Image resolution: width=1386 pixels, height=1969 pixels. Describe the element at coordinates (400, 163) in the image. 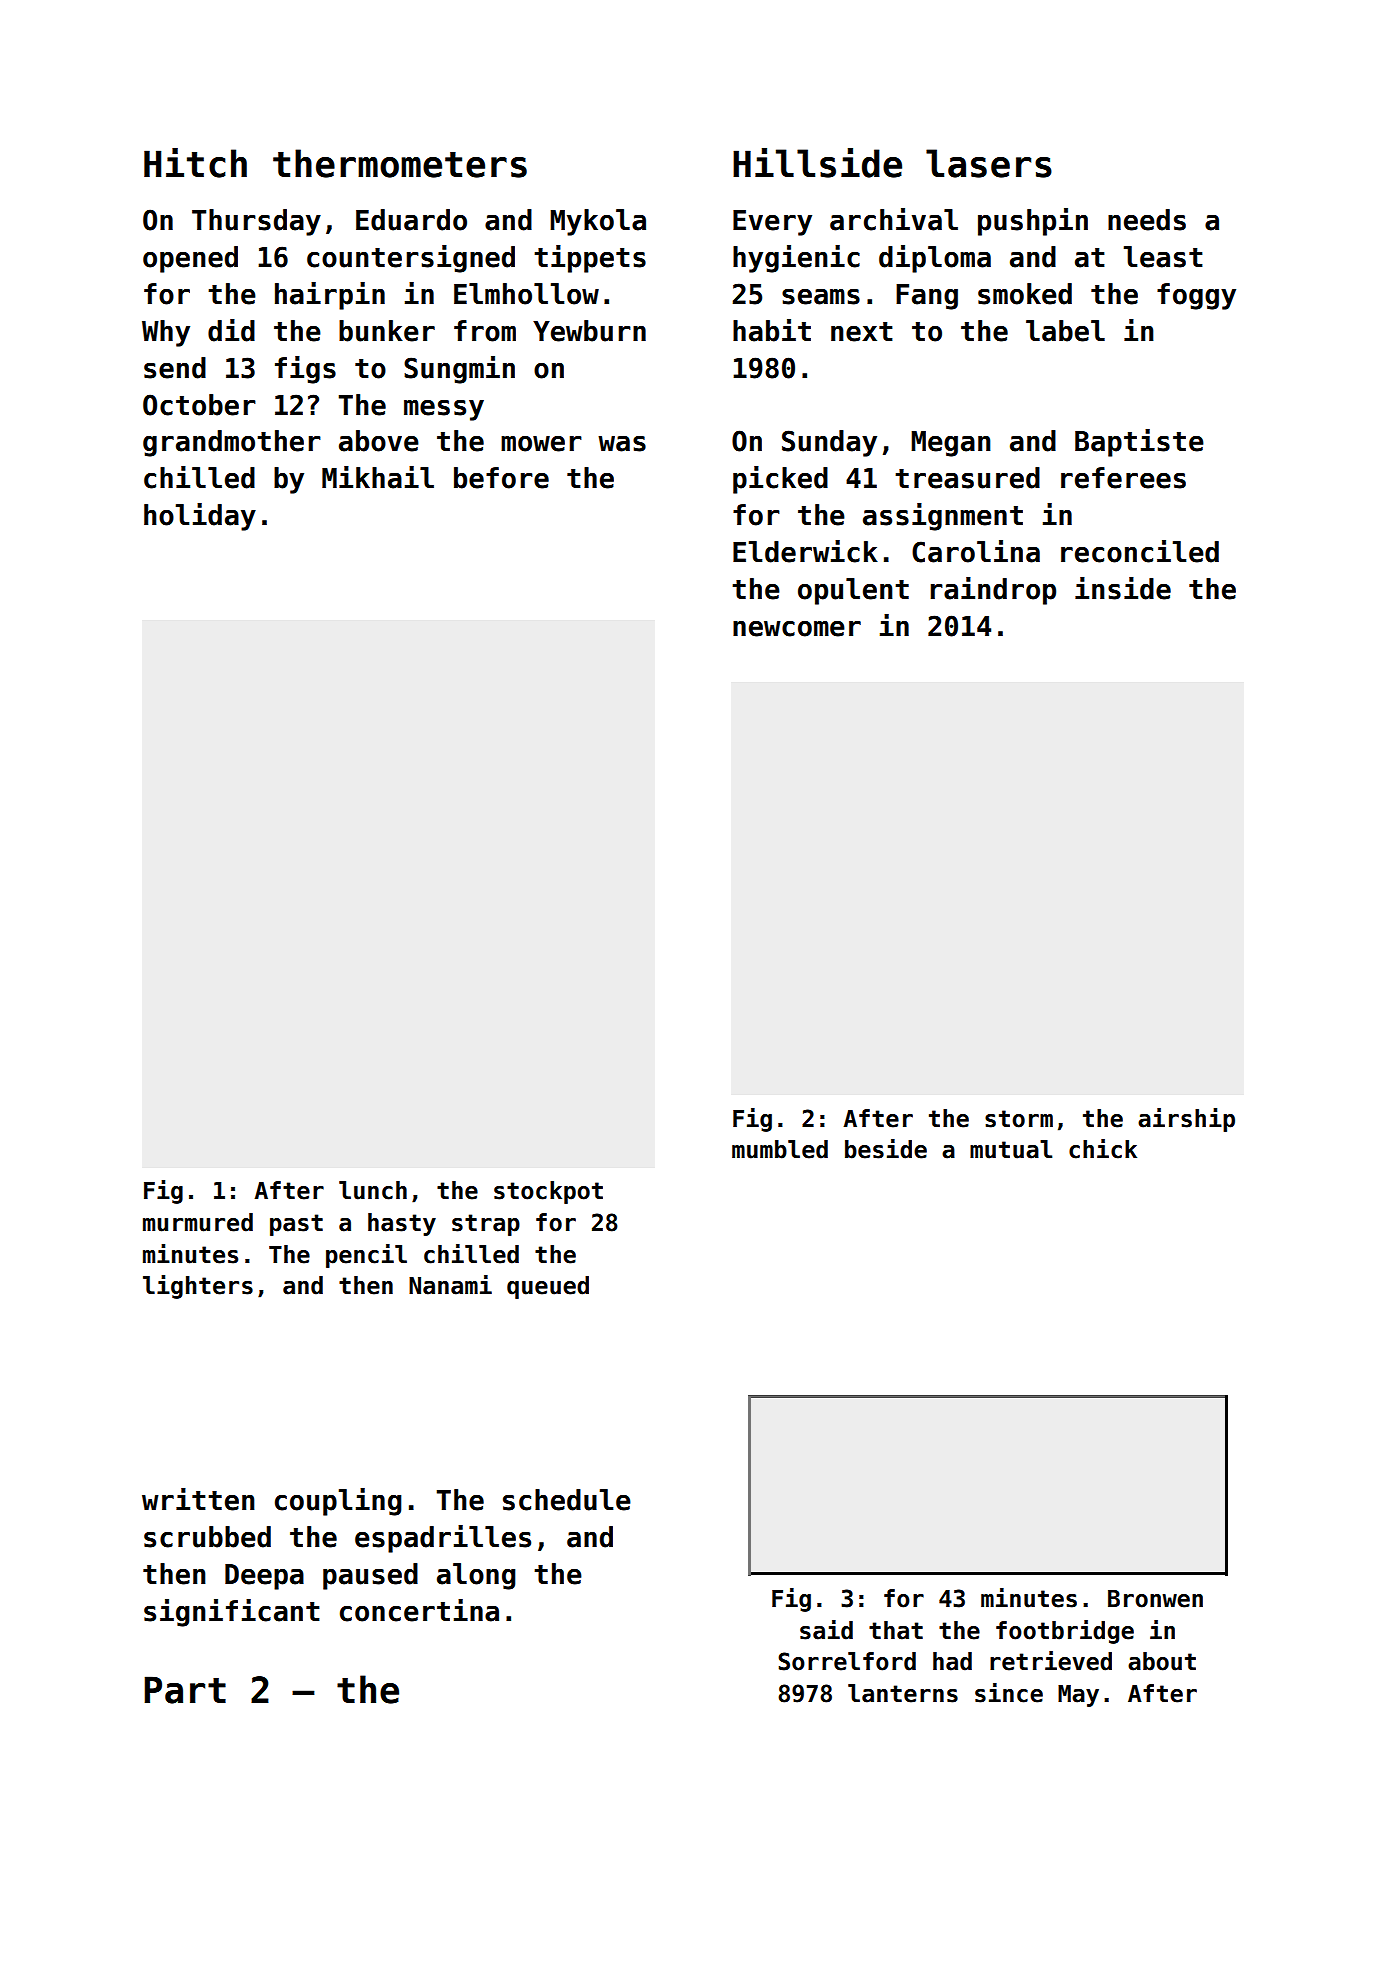

I see `thermometers` at that location.
